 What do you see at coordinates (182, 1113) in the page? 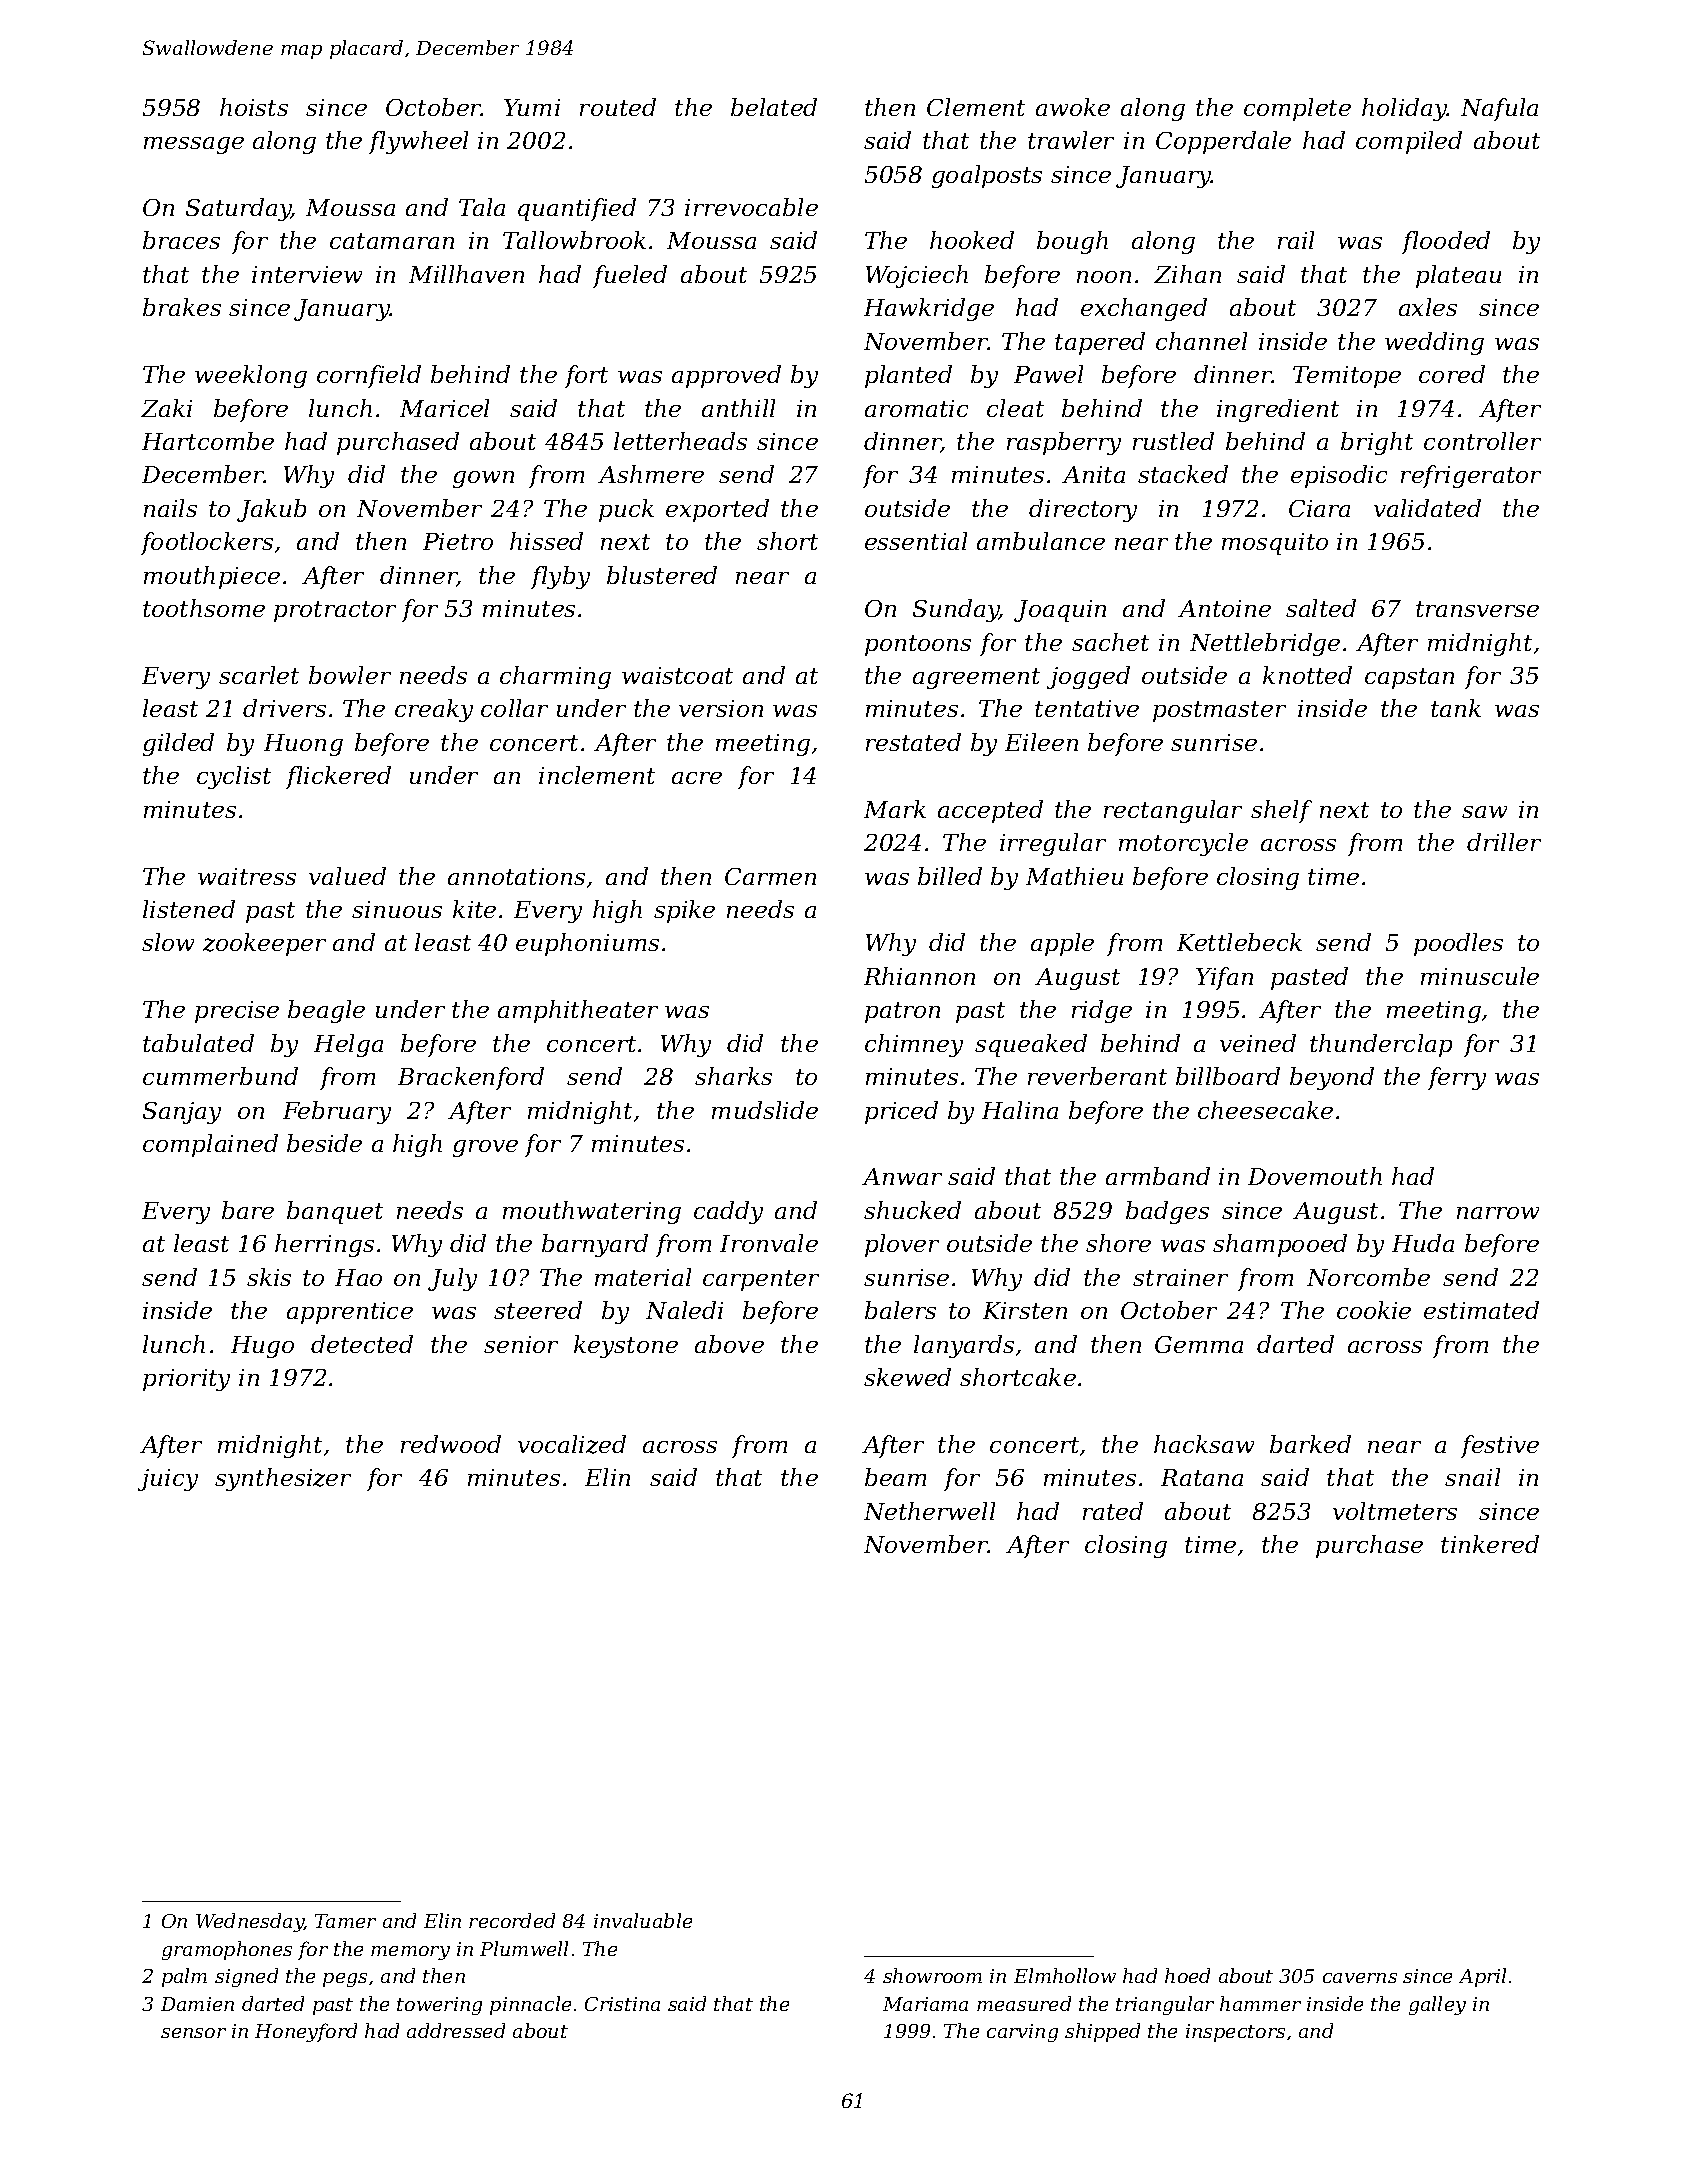
I see `Sanjay` at bounding box center [182, 1113].
